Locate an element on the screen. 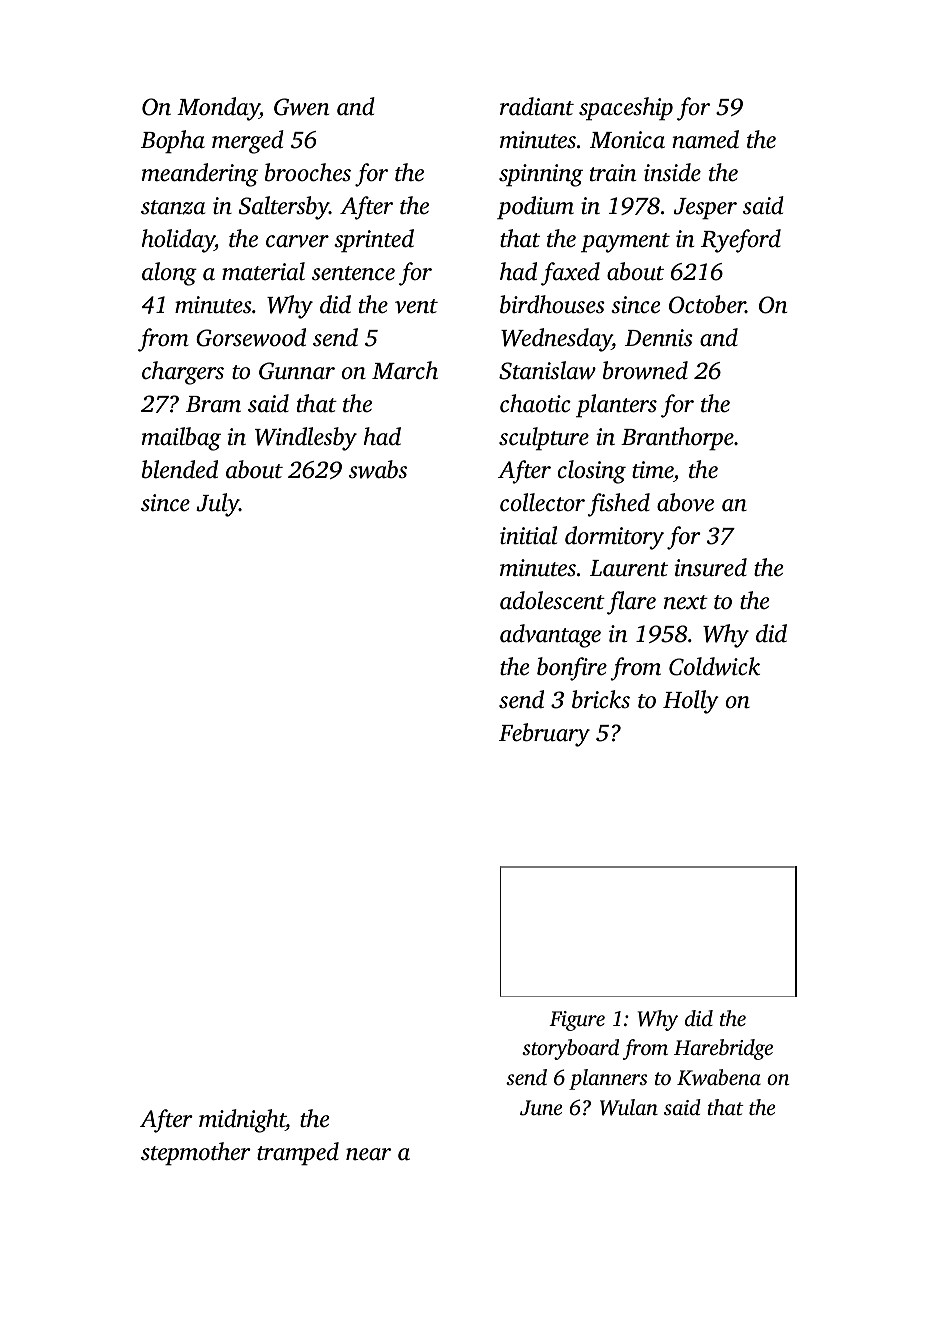  adolescent is located at coordinates (552, 600).
